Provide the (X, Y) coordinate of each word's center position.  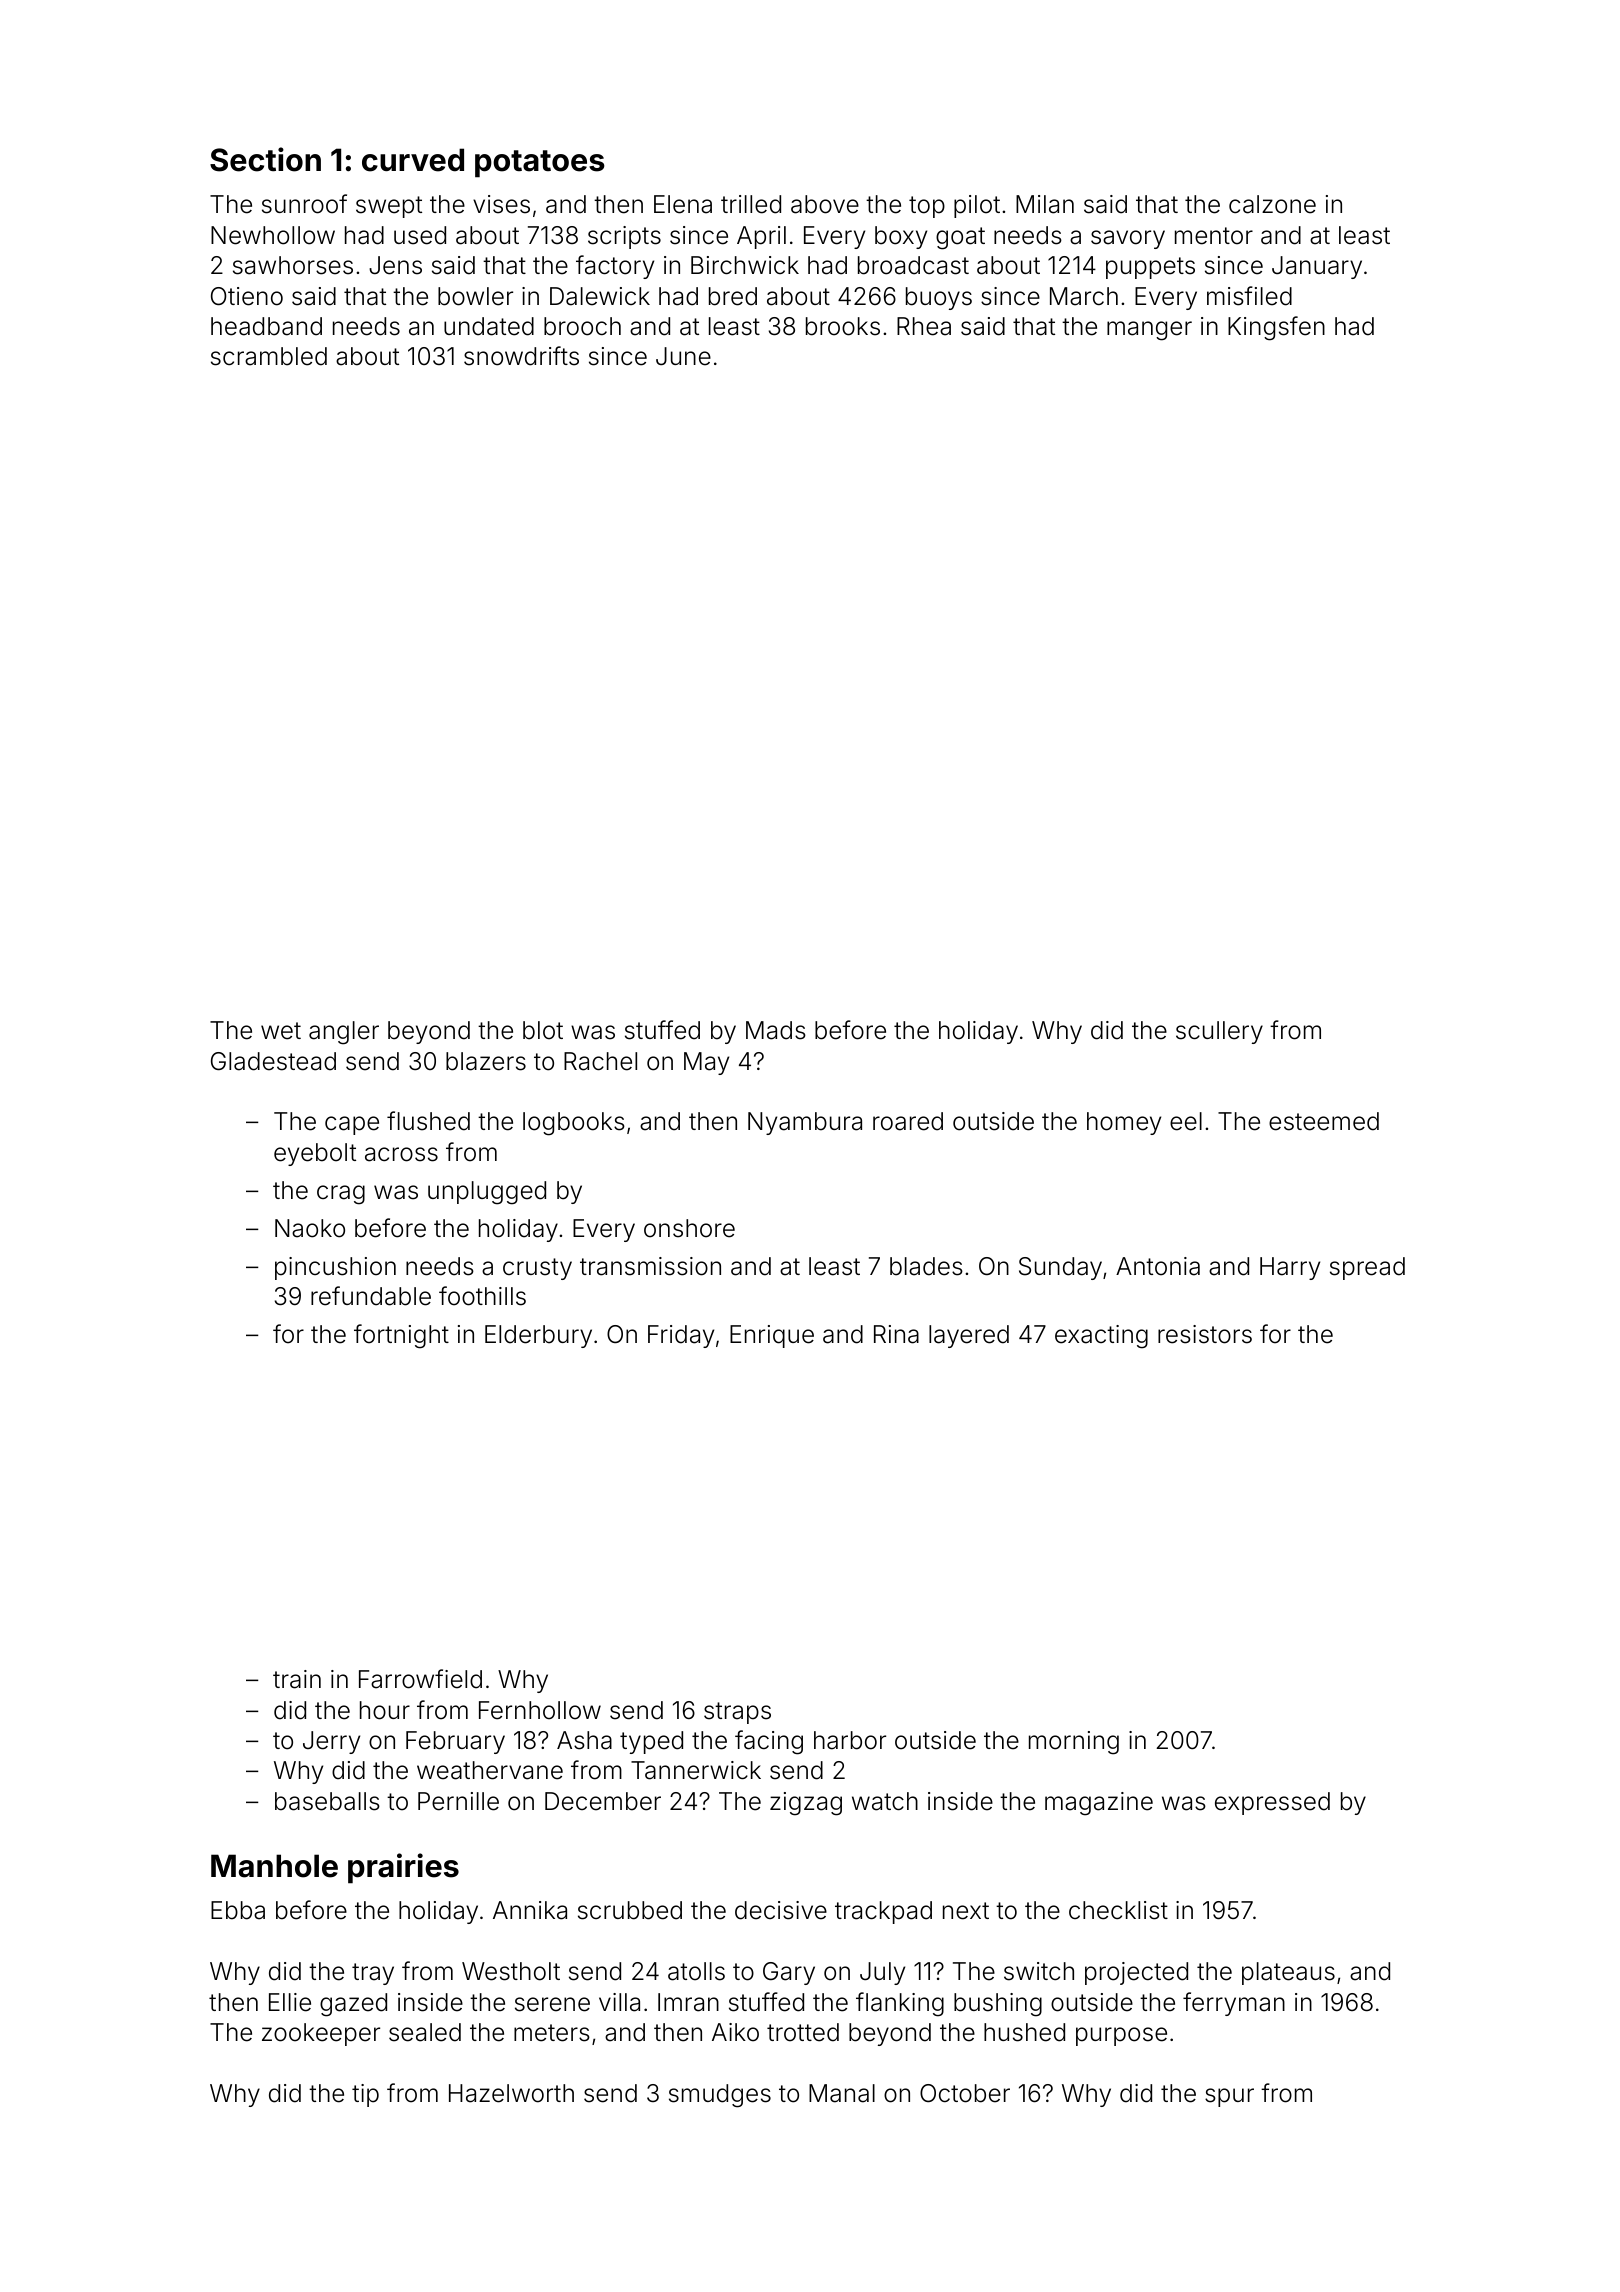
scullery (1219, 1032)
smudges (720, 2096)
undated (489, 326)
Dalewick (600, 296)
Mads (776, 1030)
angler (344, 1033)
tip (365, 2095)
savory (1128, 239)
